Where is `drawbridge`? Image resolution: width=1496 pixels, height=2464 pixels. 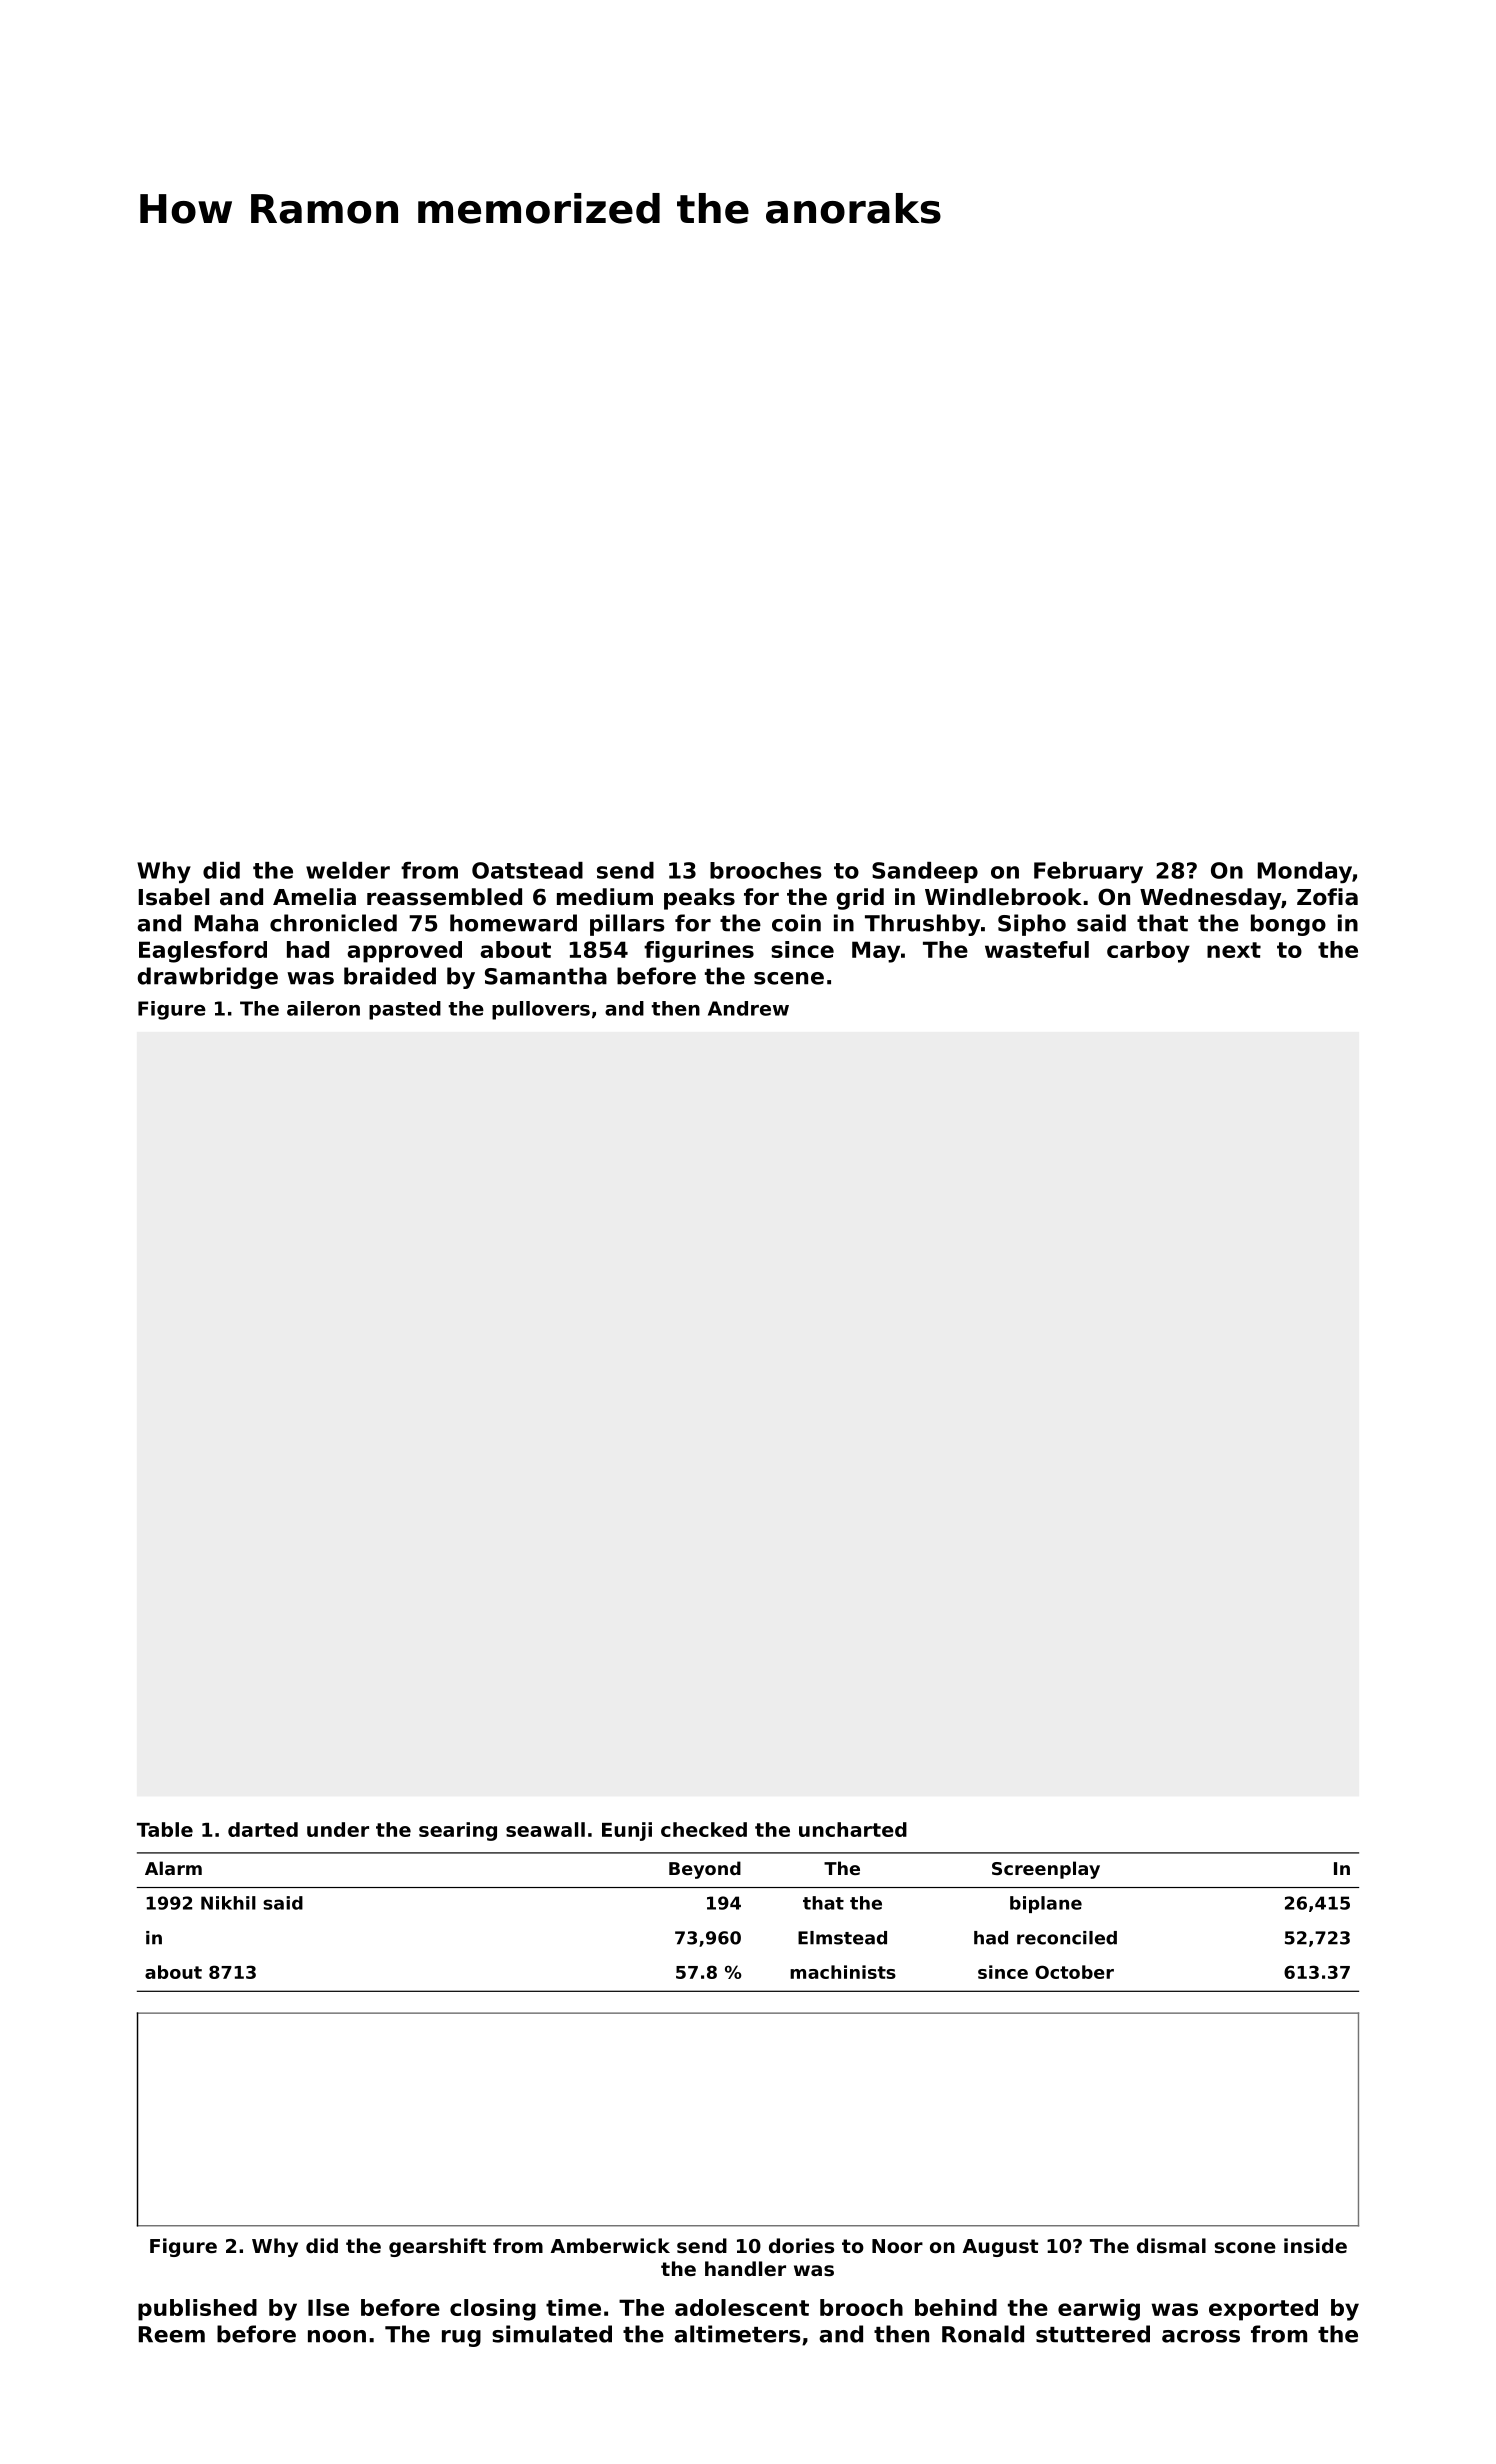 drawbridge is located at coordinates (208, 978).
